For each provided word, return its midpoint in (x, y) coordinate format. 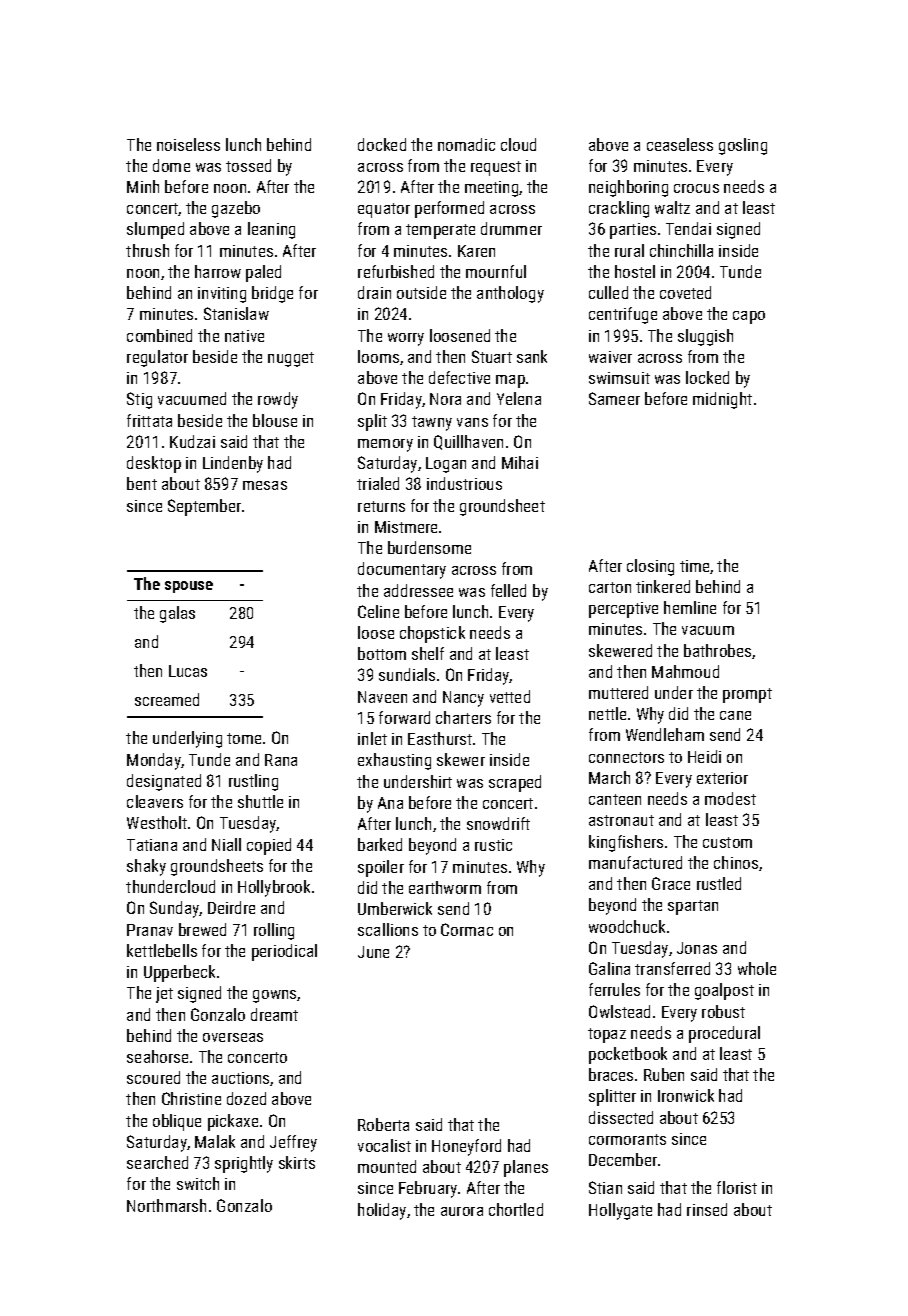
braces (611, 1074)
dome (171, 165)
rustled (719, 883)
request (496, 168)
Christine (191, 1098)
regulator (157, 358)
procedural (724, 1034)
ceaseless (680, 144)
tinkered (663, 586)
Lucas (188, 671)
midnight (722, 400)
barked (380, 844)
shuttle (260, 801)
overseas (233, 1037)
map (510, 381)
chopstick (432, 634)
